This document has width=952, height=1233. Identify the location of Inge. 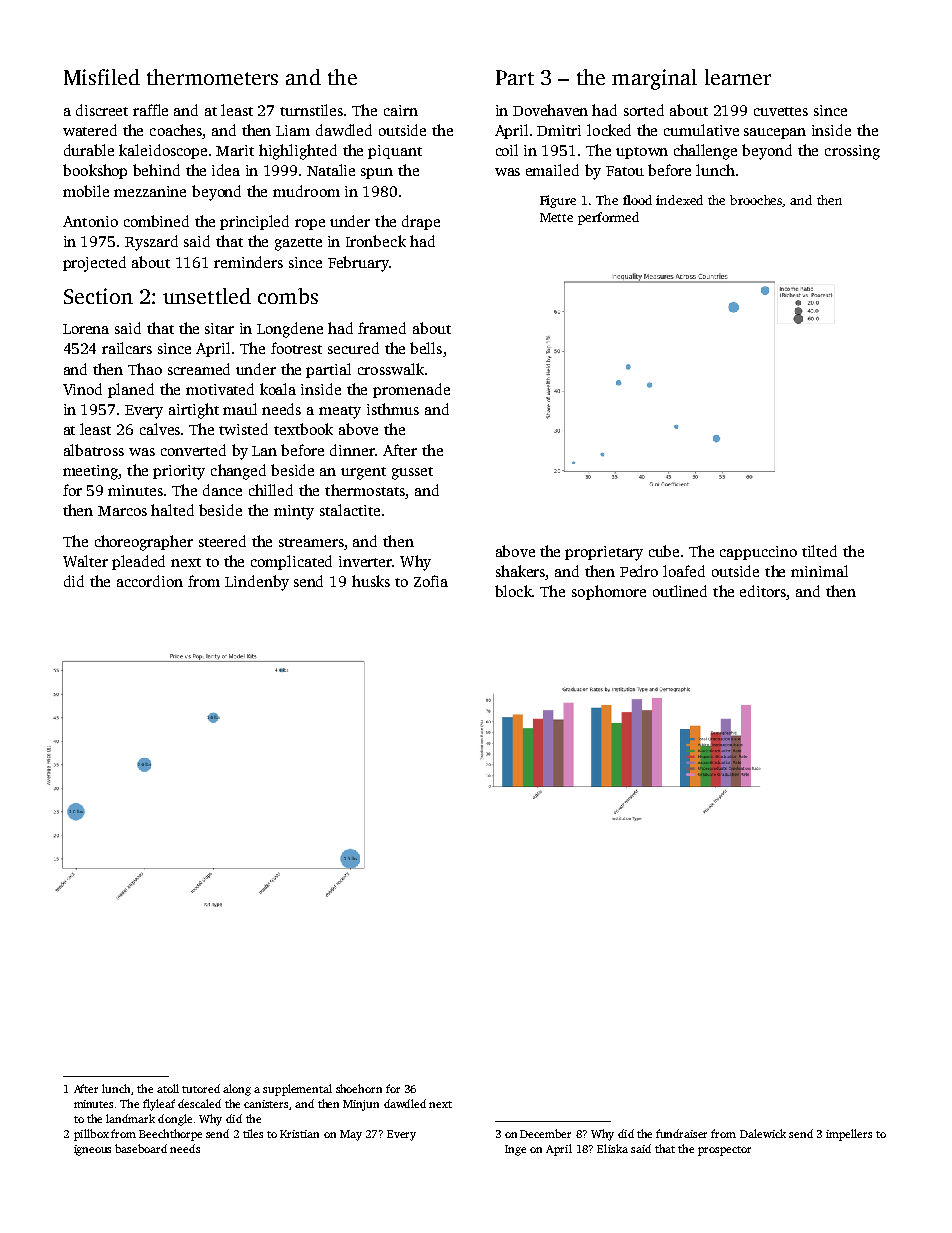
(515, 1150).
